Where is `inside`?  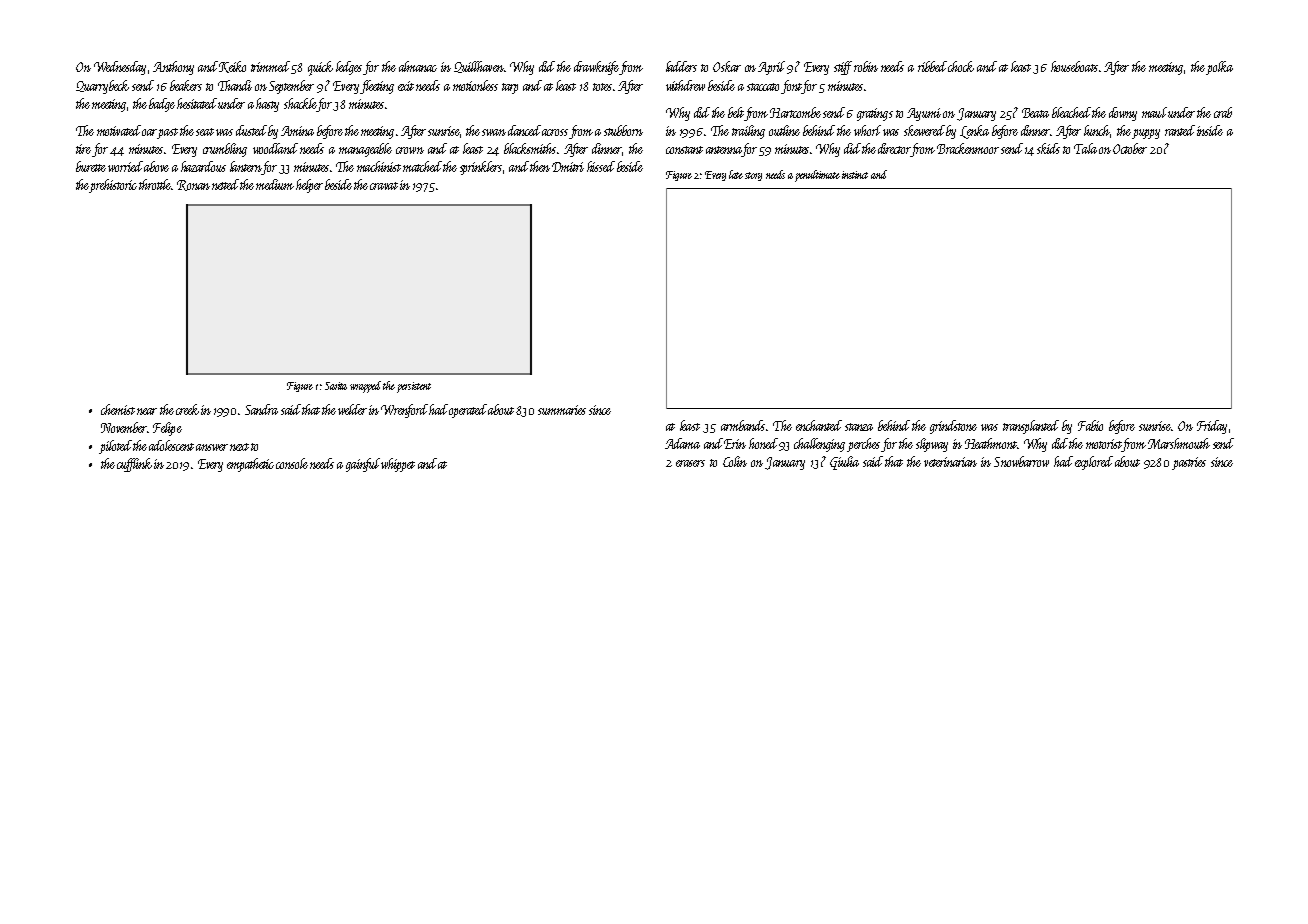
inside is located at coordinates (1210, 130).
